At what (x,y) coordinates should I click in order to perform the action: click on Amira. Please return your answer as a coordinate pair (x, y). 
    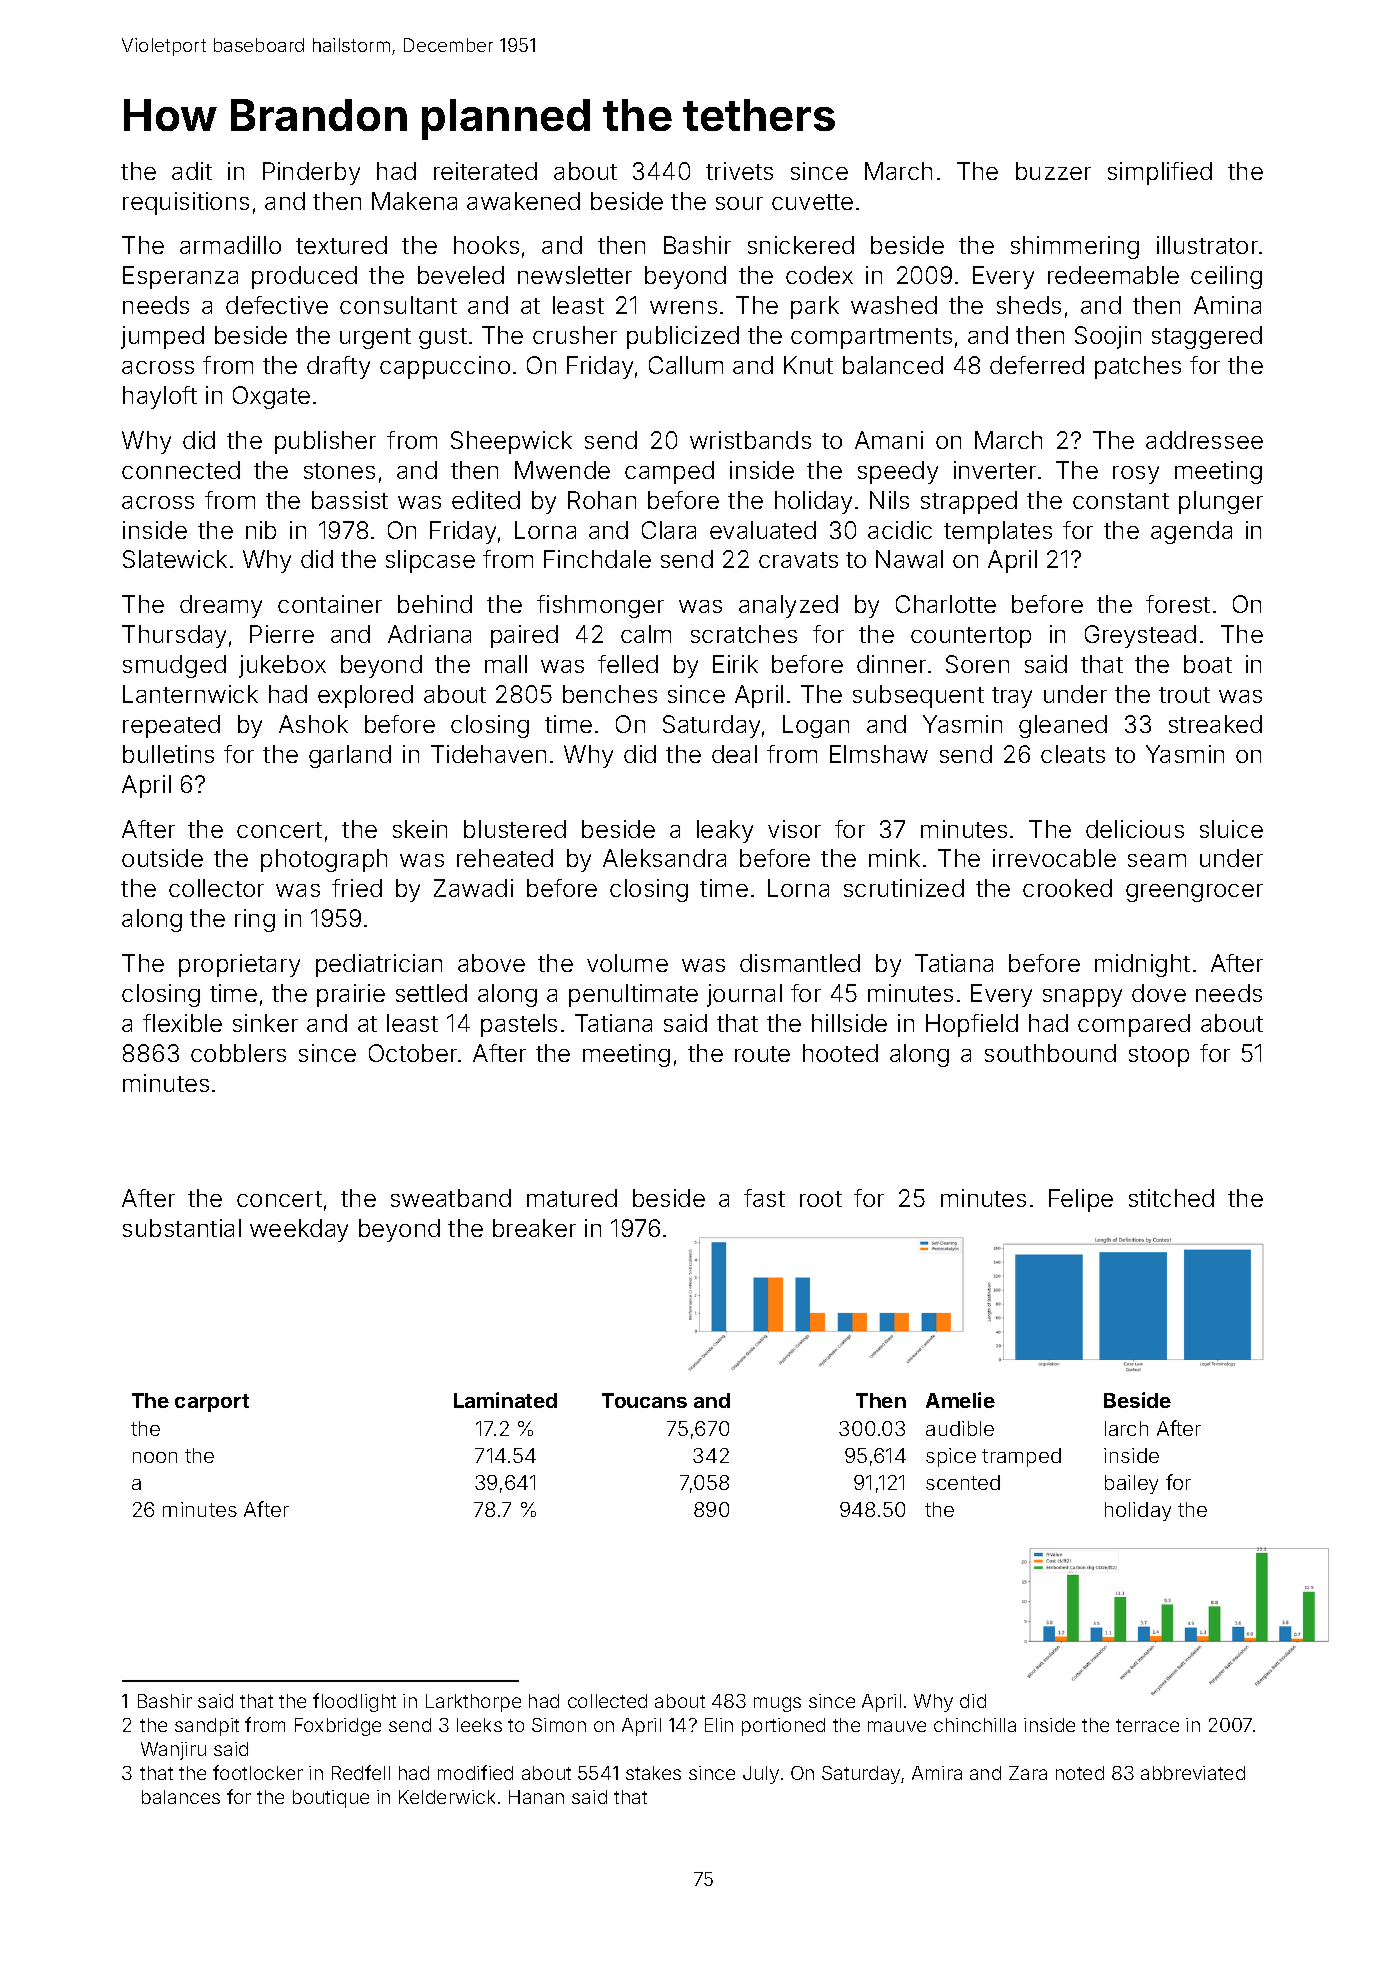
    Looking at the image, I should click on (937, 1773).
